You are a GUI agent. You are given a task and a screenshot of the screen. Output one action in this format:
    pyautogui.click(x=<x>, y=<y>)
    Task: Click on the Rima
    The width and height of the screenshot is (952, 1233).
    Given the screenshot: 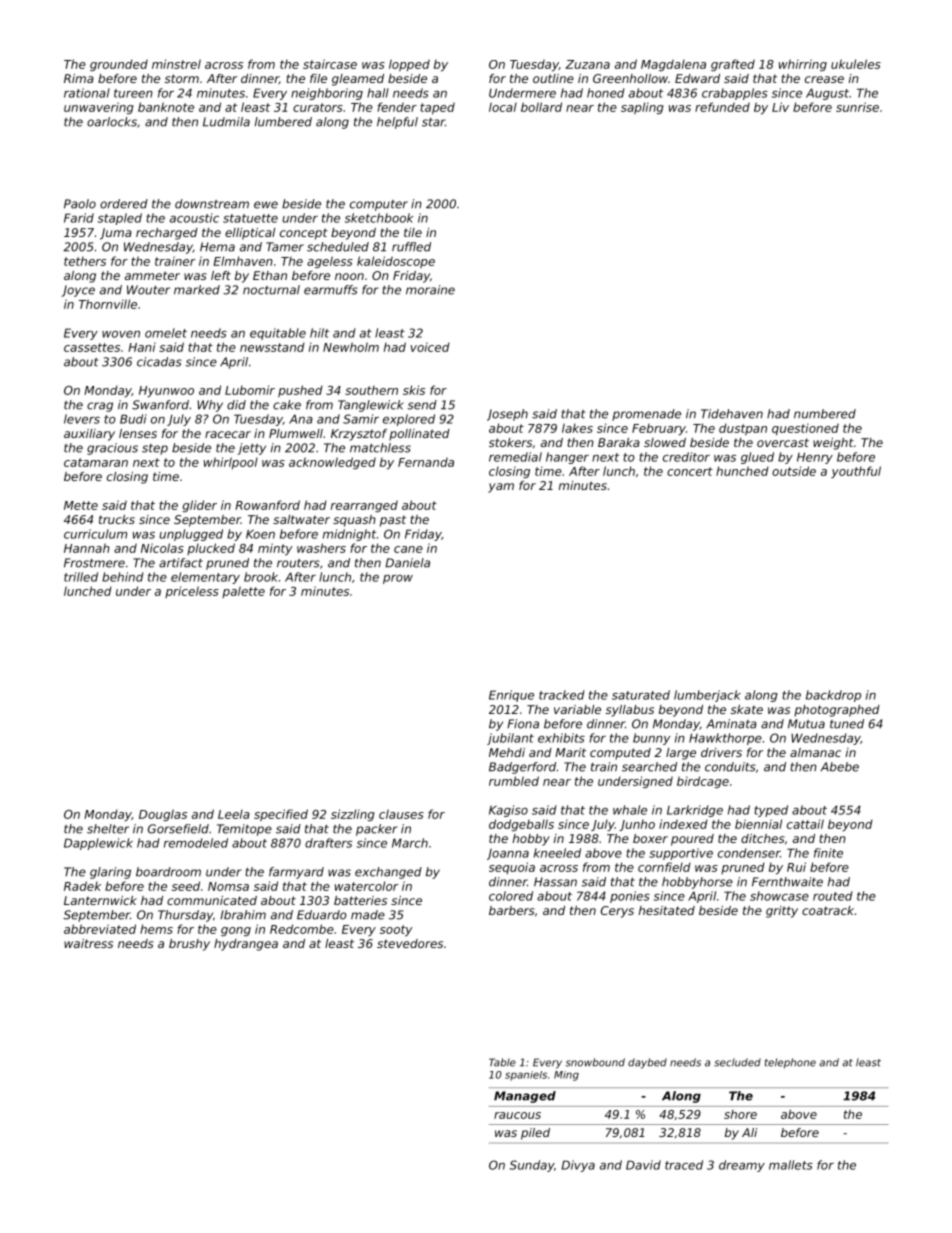 What is the action you would take?
    pyautogui.click(x=79, y=78)
